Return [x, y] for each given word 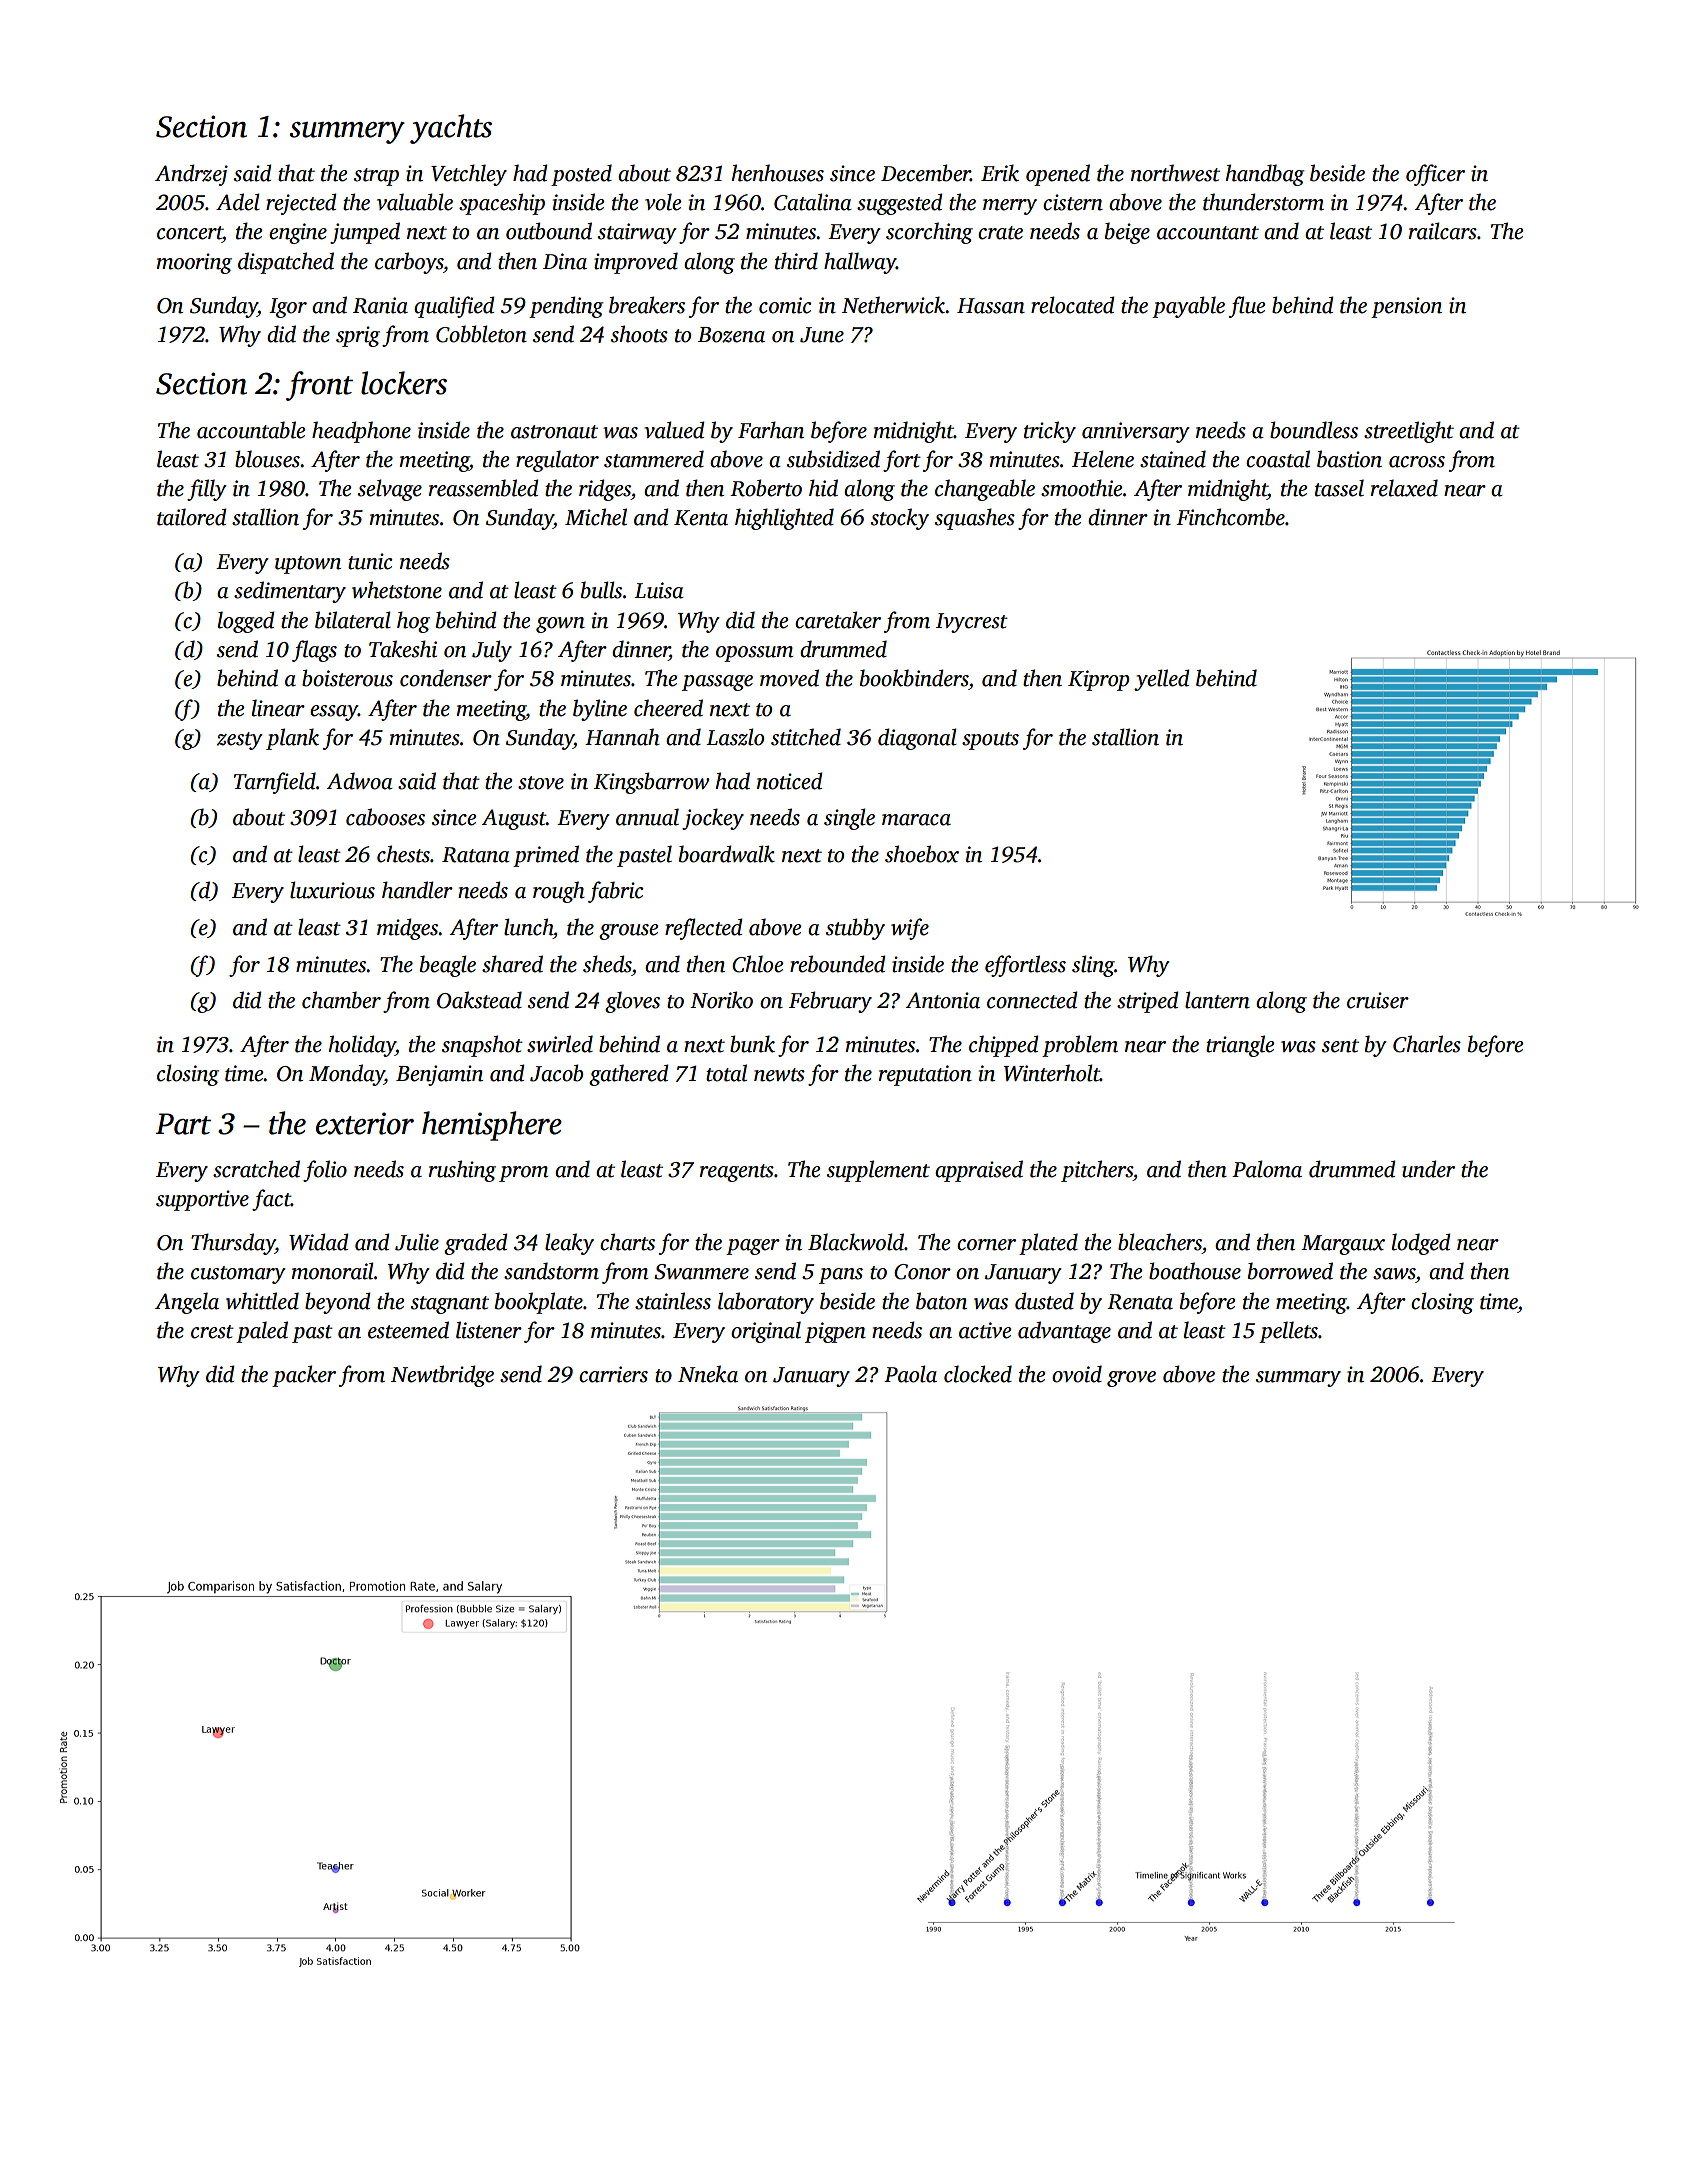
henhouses [777, 173]
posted [581, 175]
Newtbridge [442, 1376]
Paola [910, 1374]
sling [1093, 966]
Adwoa [359, 781]
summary [1298, 1379]
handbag [1264, 175]
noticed [790, 781]
